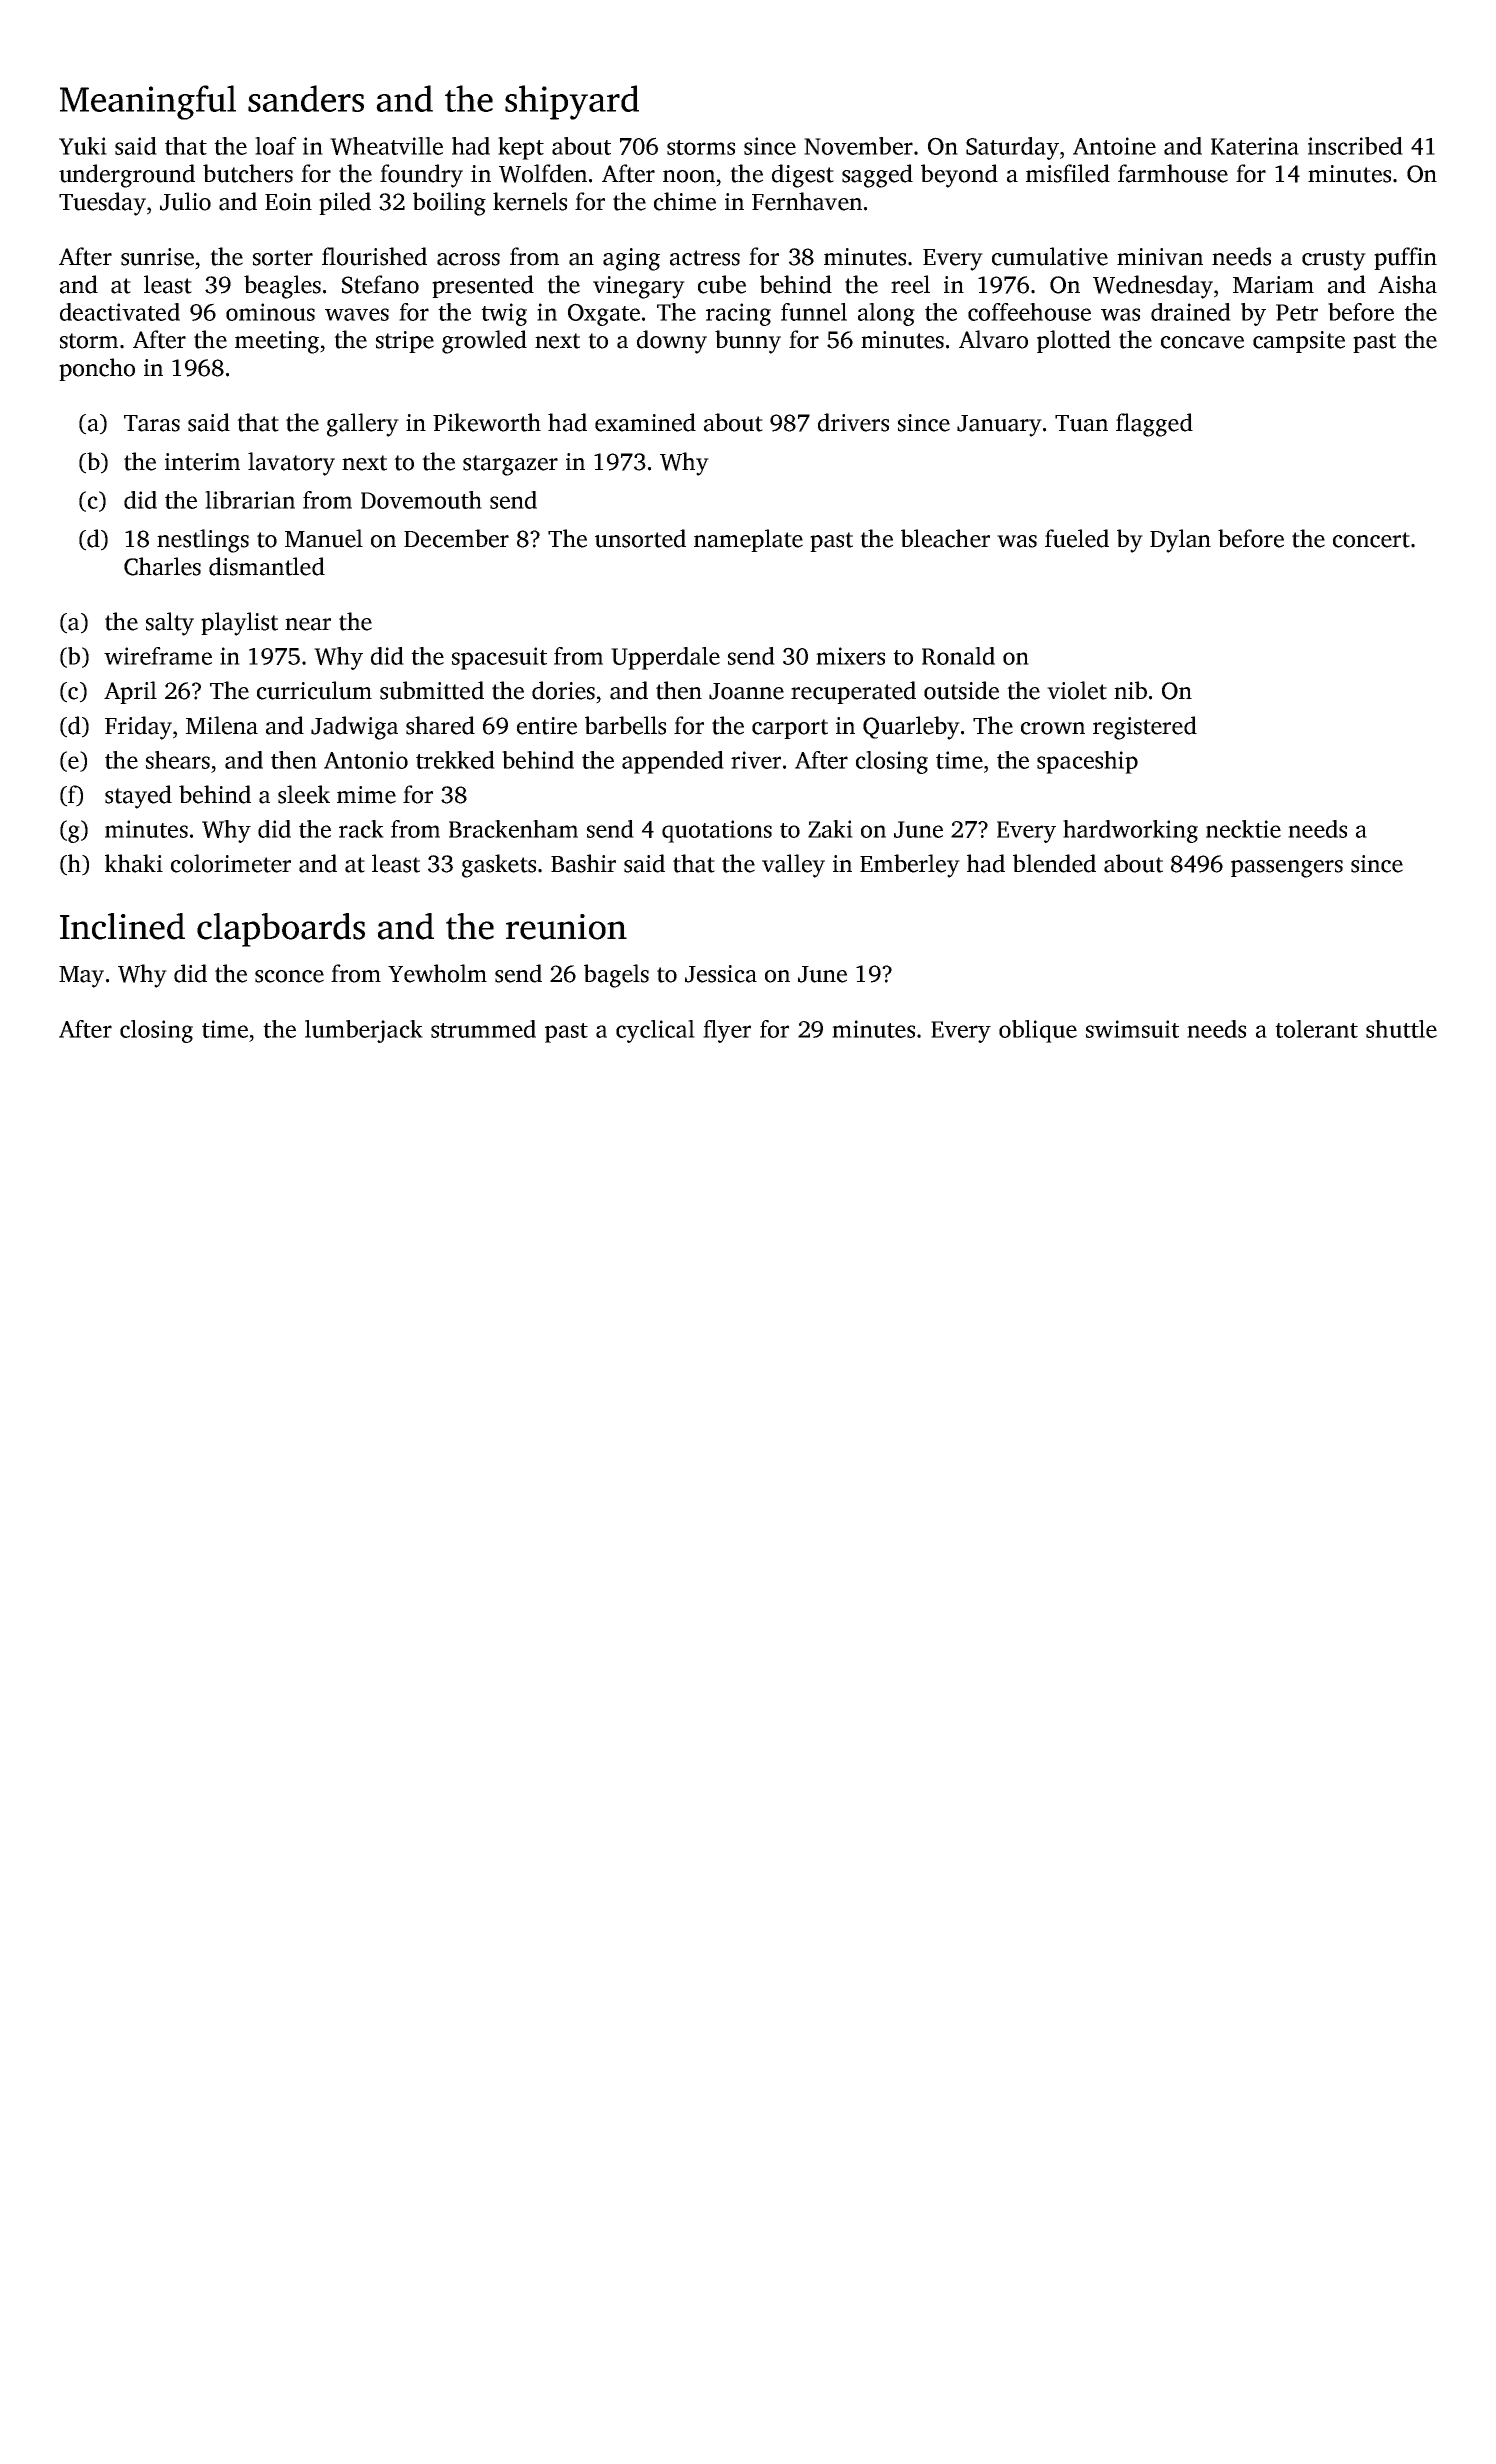 The width and height of the screenshot is (1496, 2464). What do you see at coordinates (178, 760) in the screenshot?
I see `shears` at bounding box center [178, 760].
